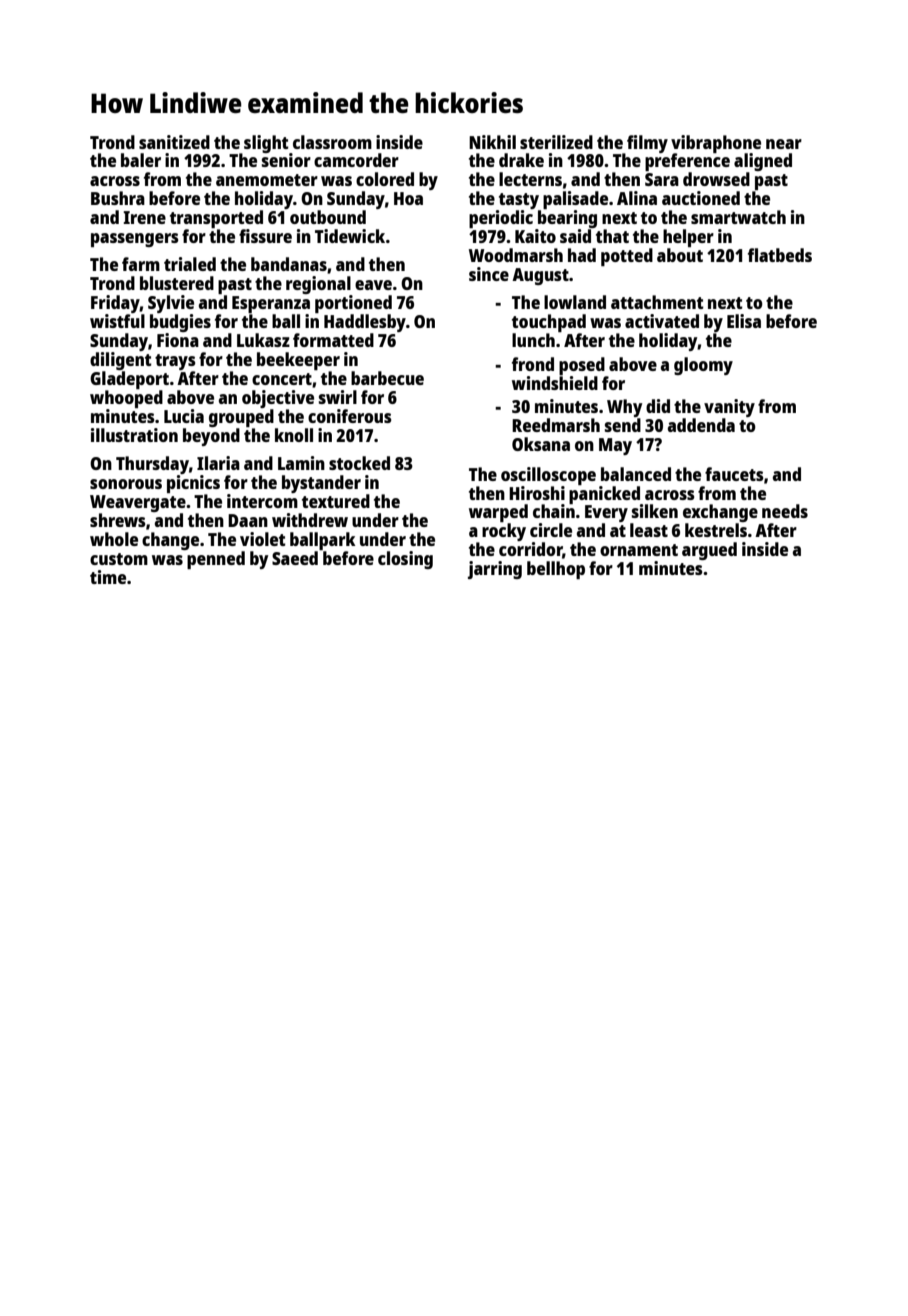  What do you see at coordinates (489, 274) in the page?
I see `since` at bounding box center [489, 274].
